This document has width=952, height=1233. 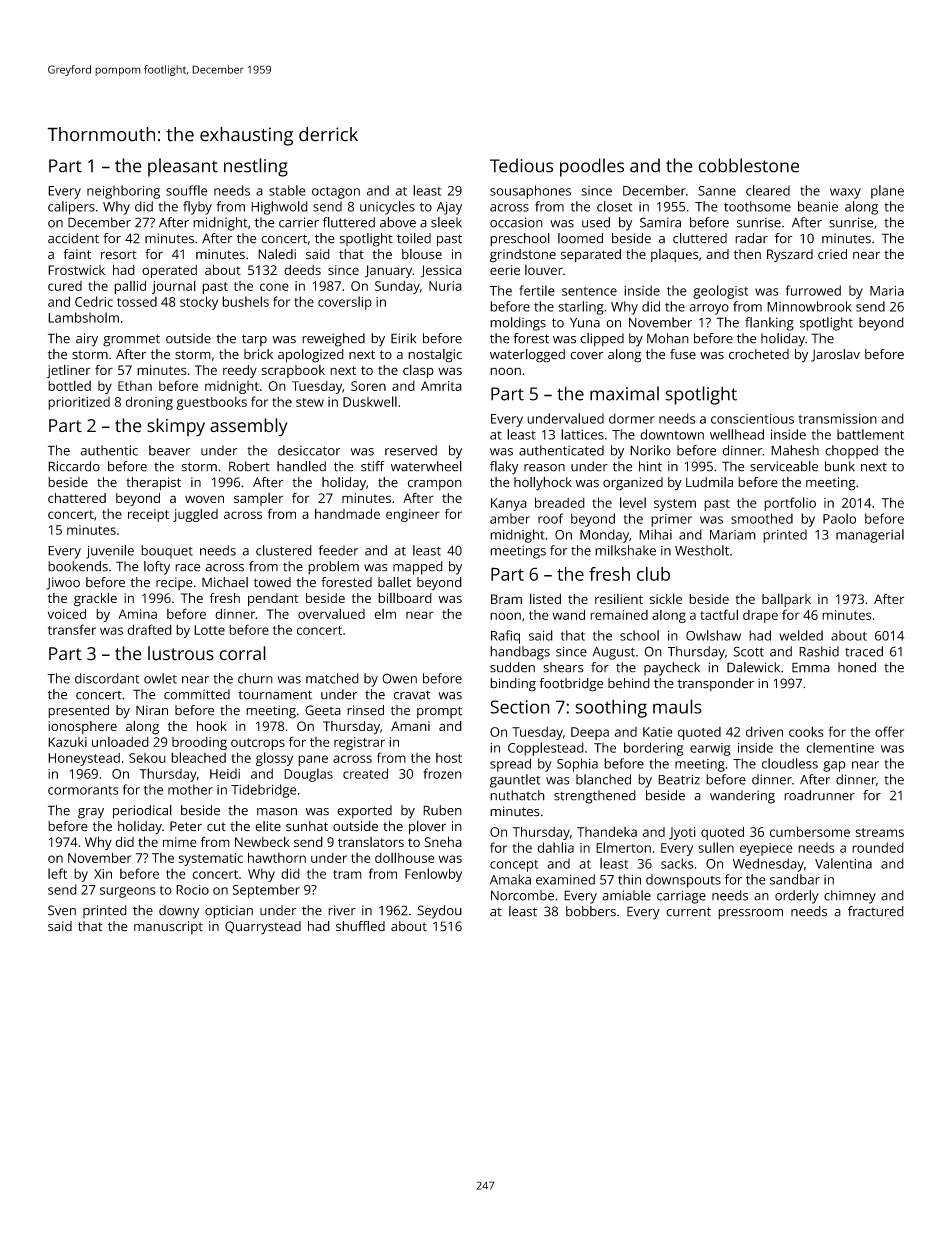 What do you see at coordinates (653, 574) in the document?
I see `club` at bounding box center [653, 574].
